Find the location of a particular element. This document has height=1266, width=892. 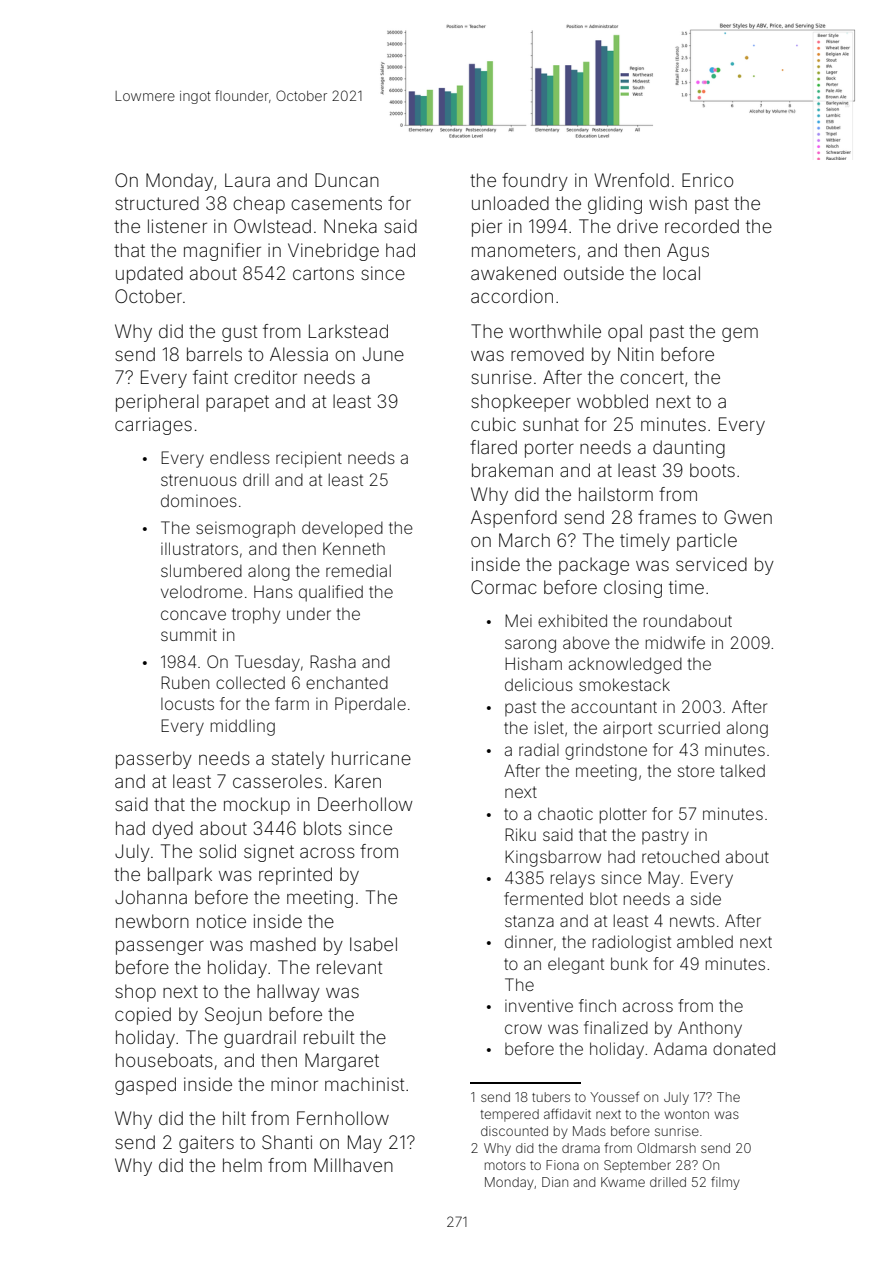

Isabel is located at coordinates (373, 944).
